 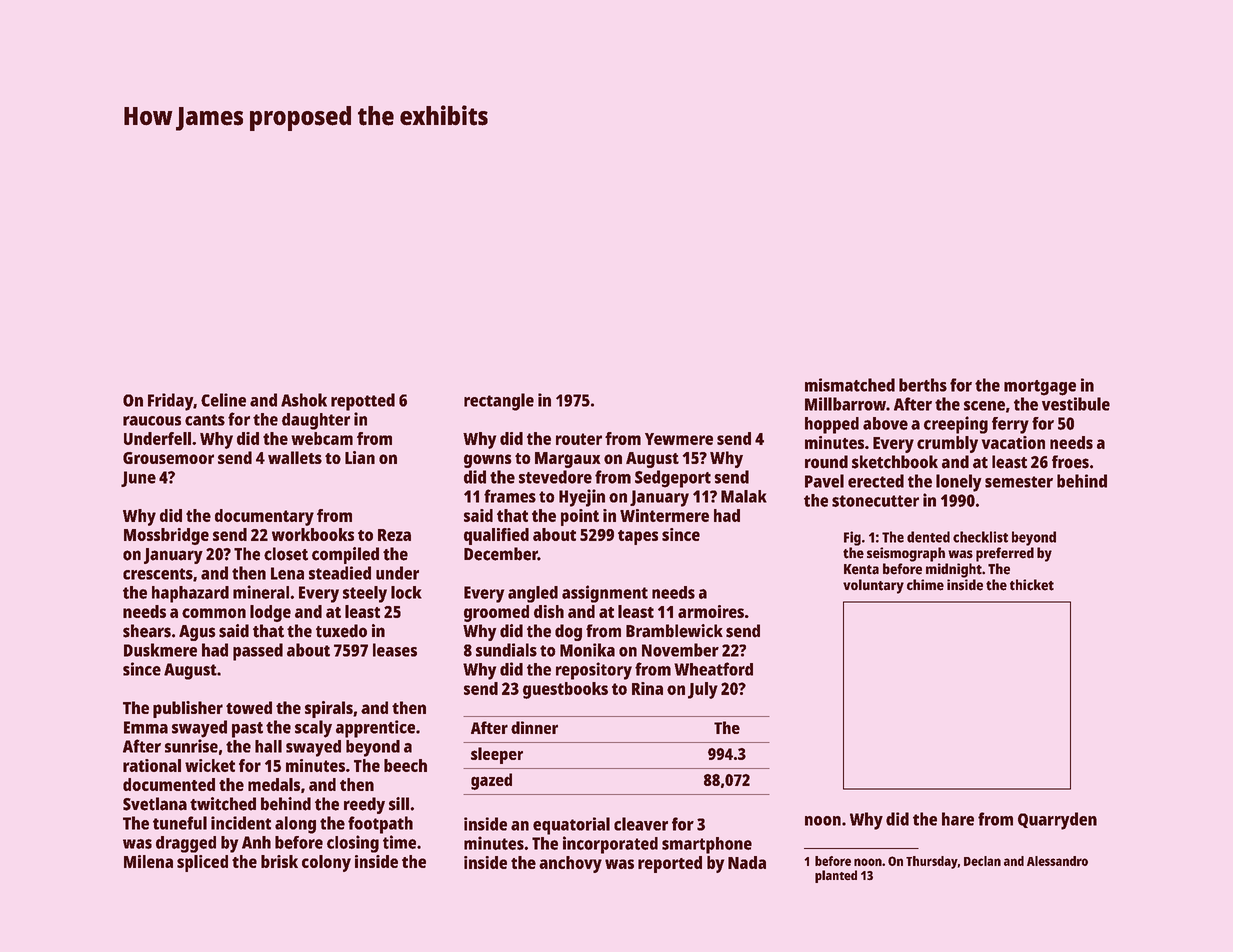 I want to click on chime, so click(x=925, y=585).
